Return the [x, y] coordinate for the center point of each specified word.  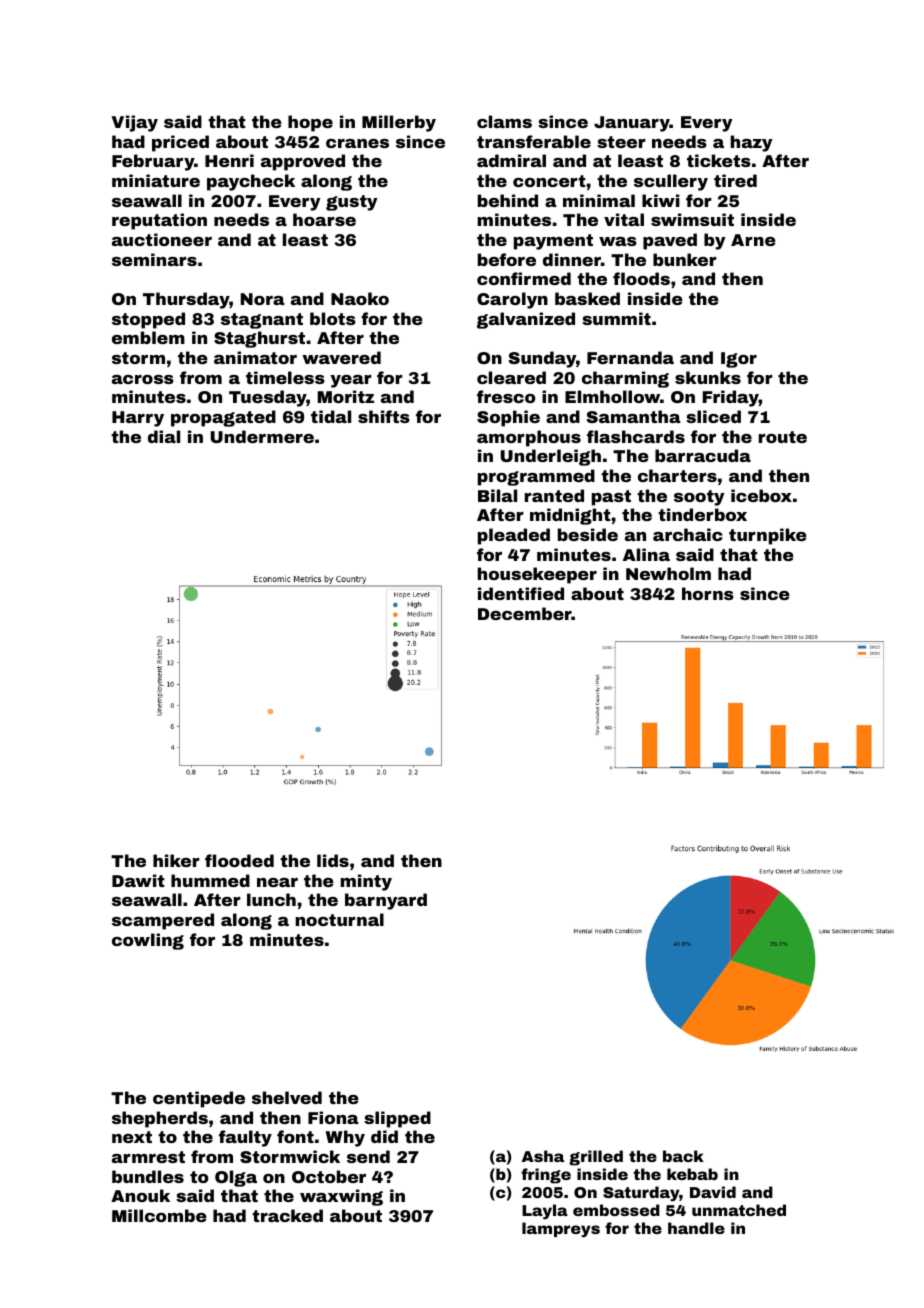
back [683, 1156]
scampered [163, 921]
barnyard [386, 901]
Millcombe [159, 1215]
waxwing [341, 1197]
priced [180, 143]
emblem [148, 337]
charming [625, 379]
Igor [739, 360]
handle [696, 1228]
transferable [534, 141]
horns [708, 593]
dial [164, 436]
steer [621, 142]
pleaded [514, 536]
